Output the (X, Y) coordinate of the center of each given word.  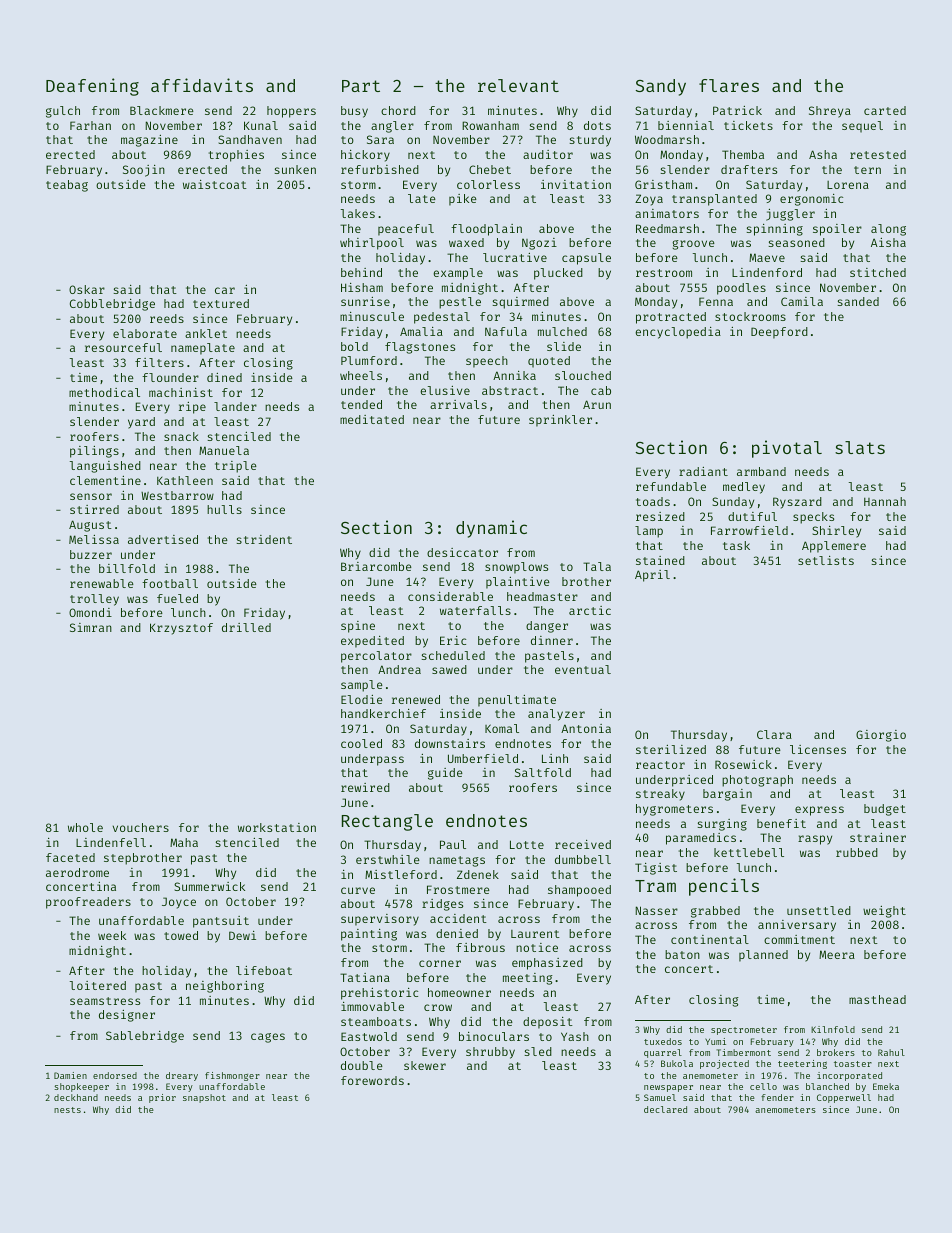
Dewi (242, 935)
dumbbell (583, 859)
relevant (518, 85)
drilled (246, 627)
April (652, 576)
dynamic (491, 529)
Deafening (92, 87)
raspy (815, 840)
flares (729, 85)
